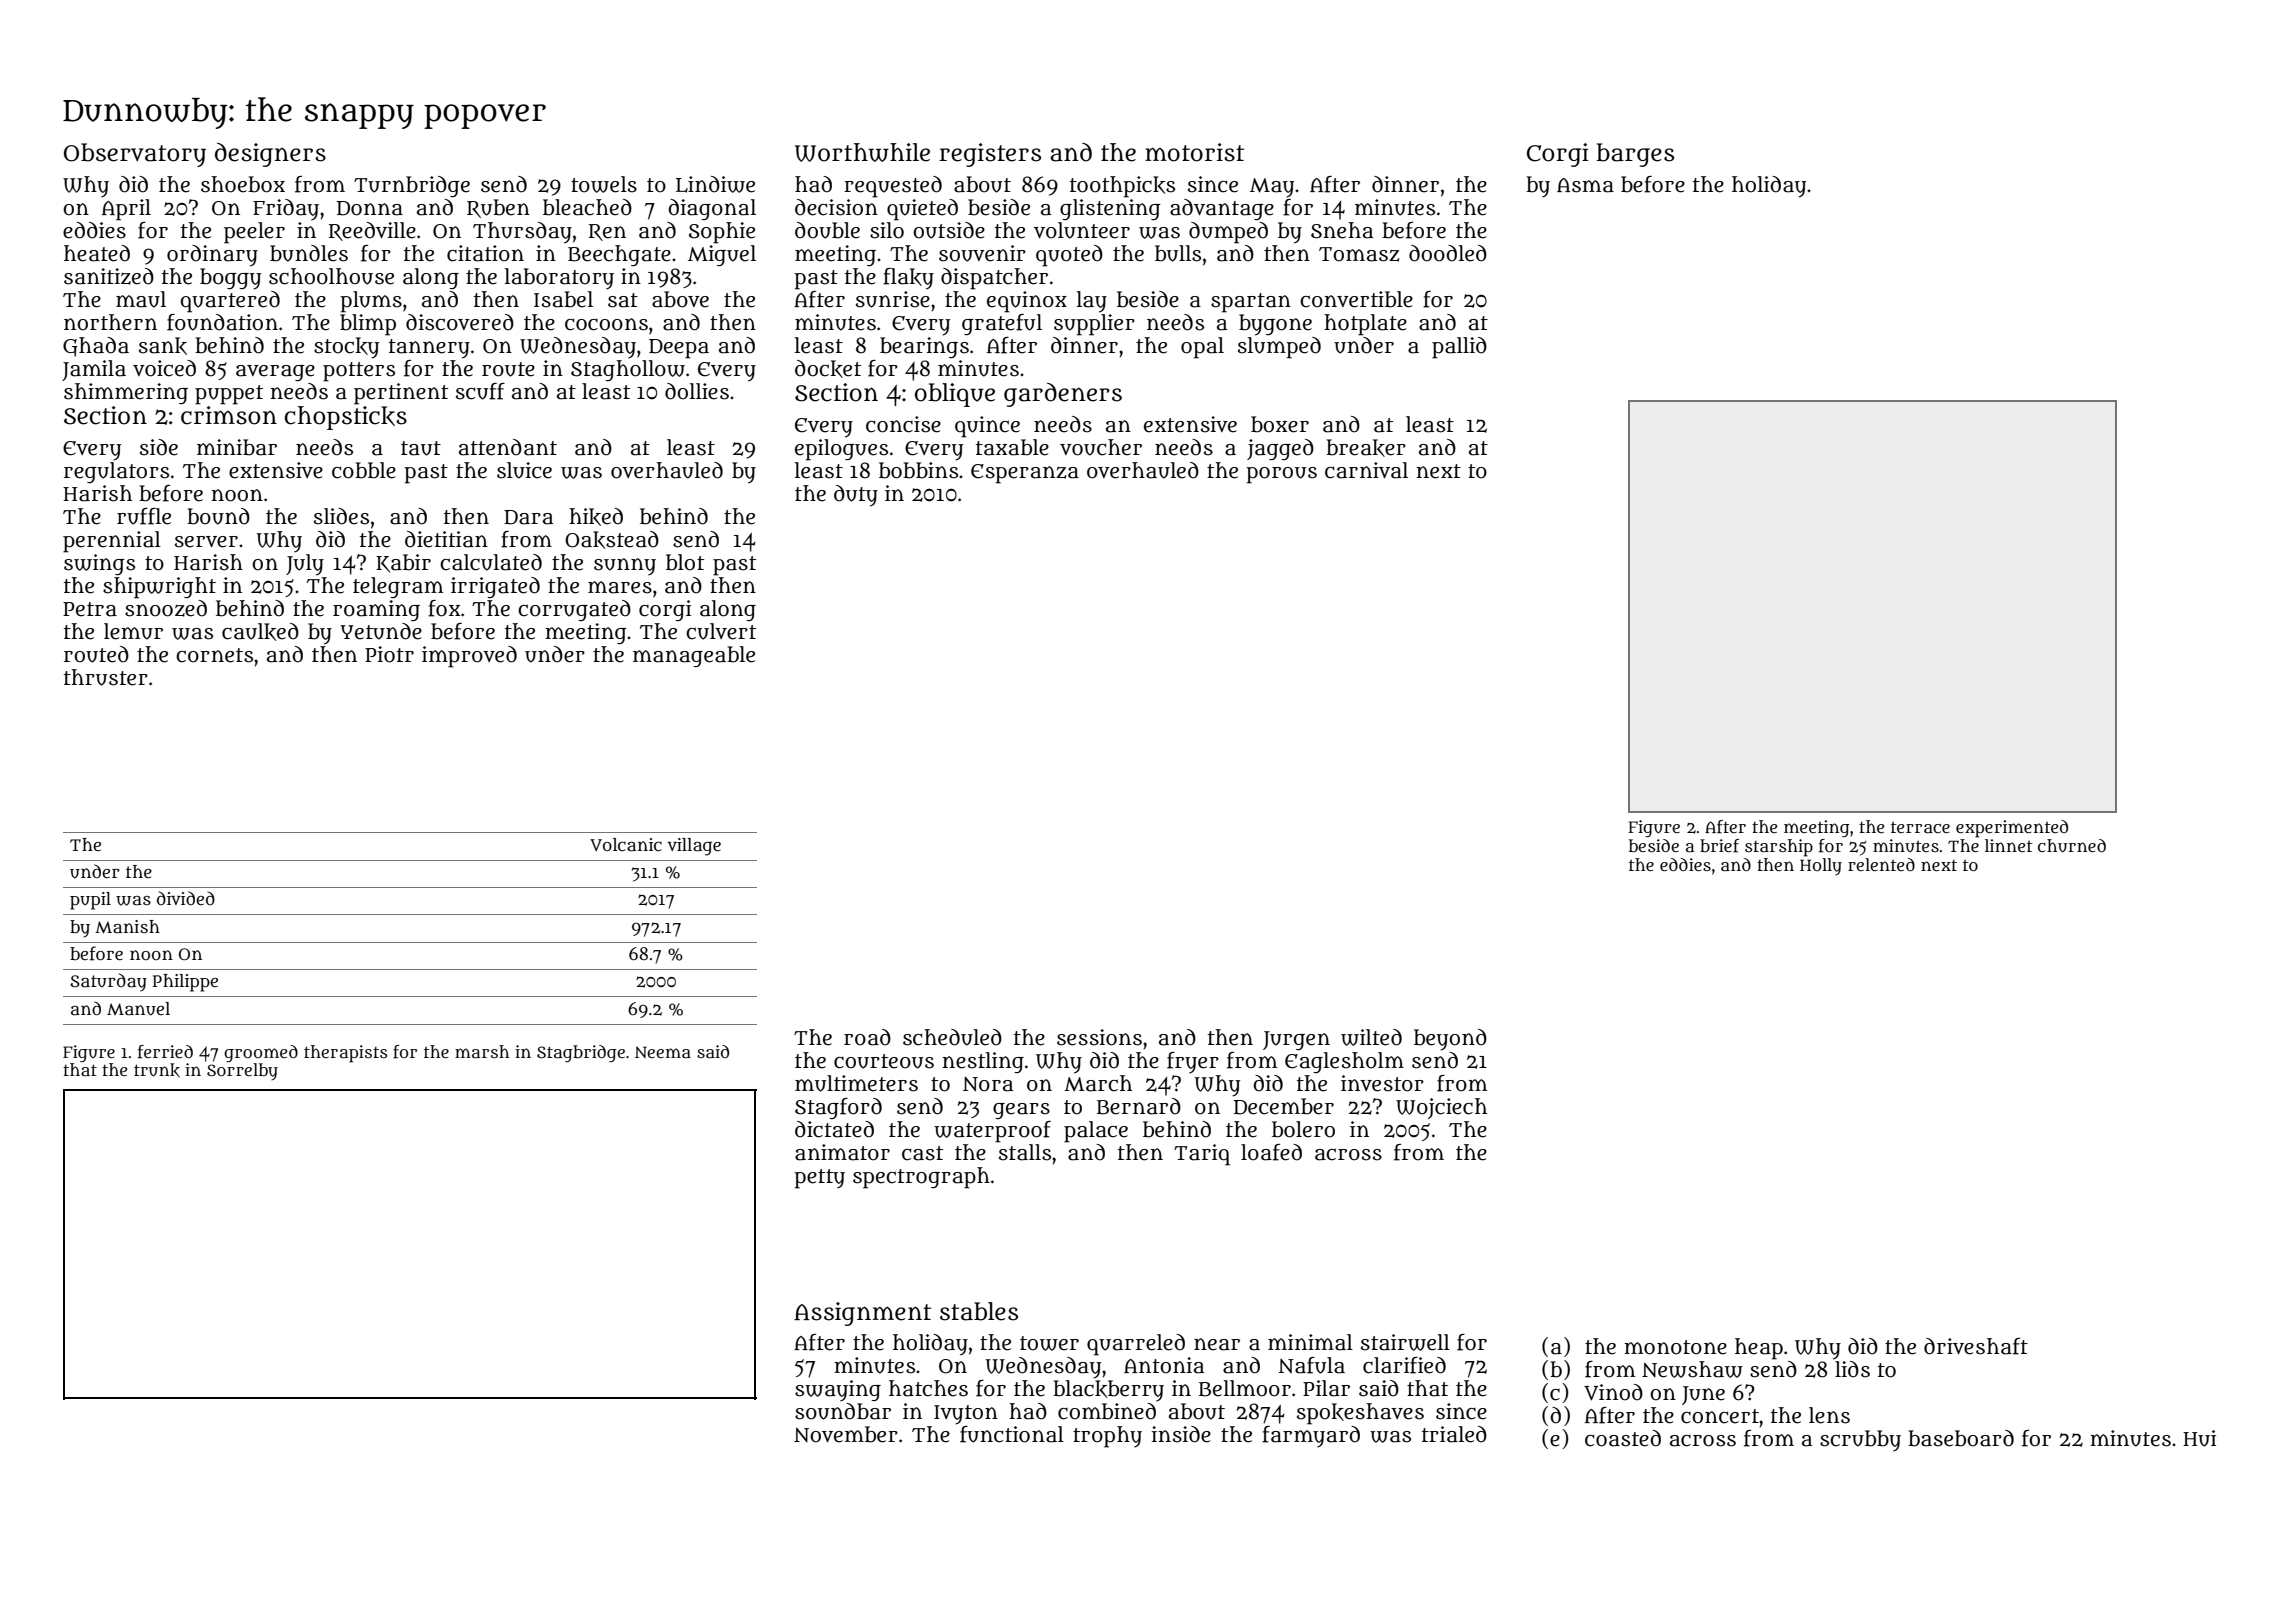 The height and width of the screenshot is (1614, 2282). What do you see at coordinates (1311, 1437) in the screenshot?
I see `farmyard` at bounding box center [1311, 1437].
